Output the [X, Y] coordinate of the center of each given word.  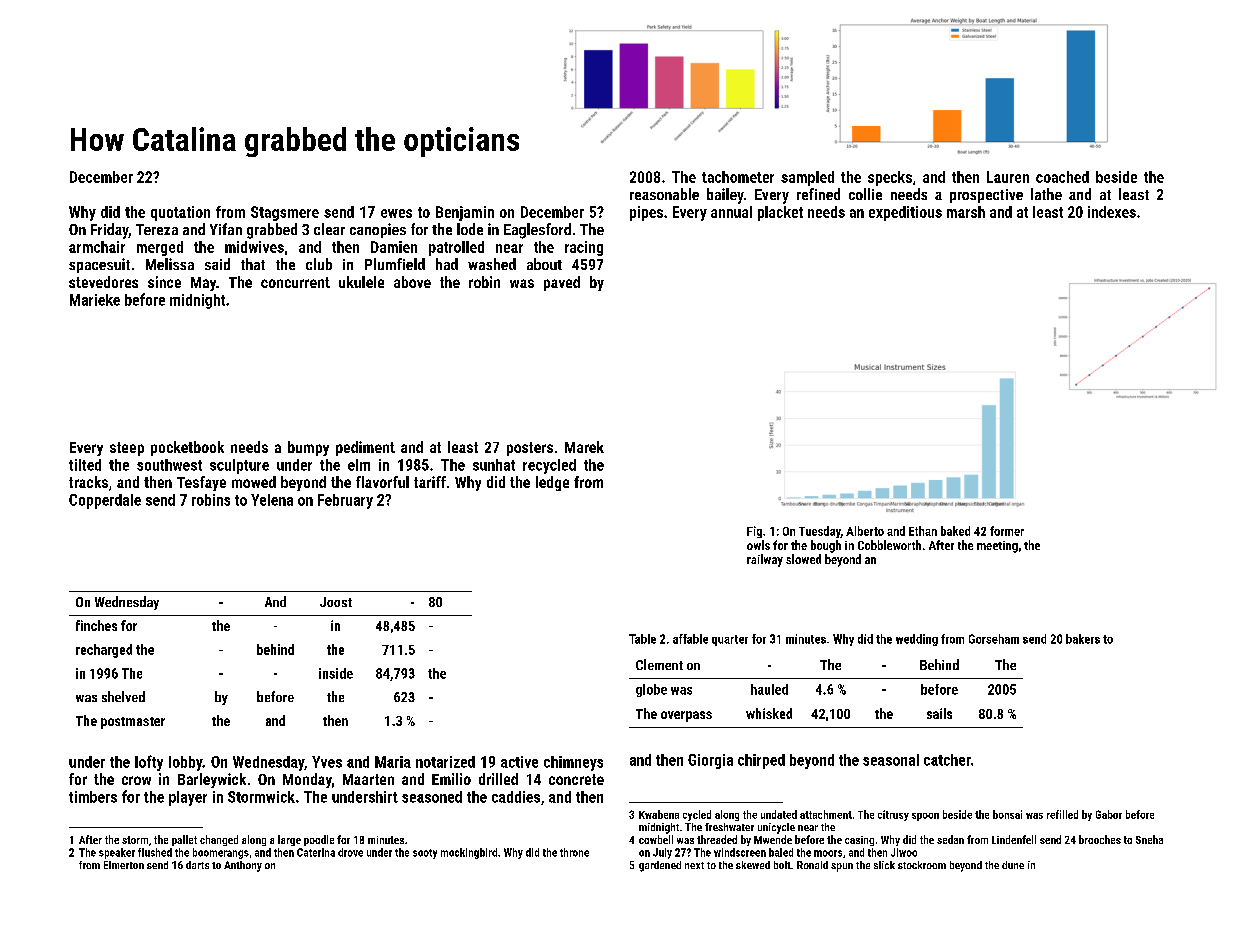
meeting [997, 547]
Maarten [368, 779]
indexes [1112, 212]
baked [955, 531]
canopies [378, 230]
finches [96, 625]
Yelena [272, 500]
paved [562, 283]
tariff [430, 482]
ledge [552, 483]
